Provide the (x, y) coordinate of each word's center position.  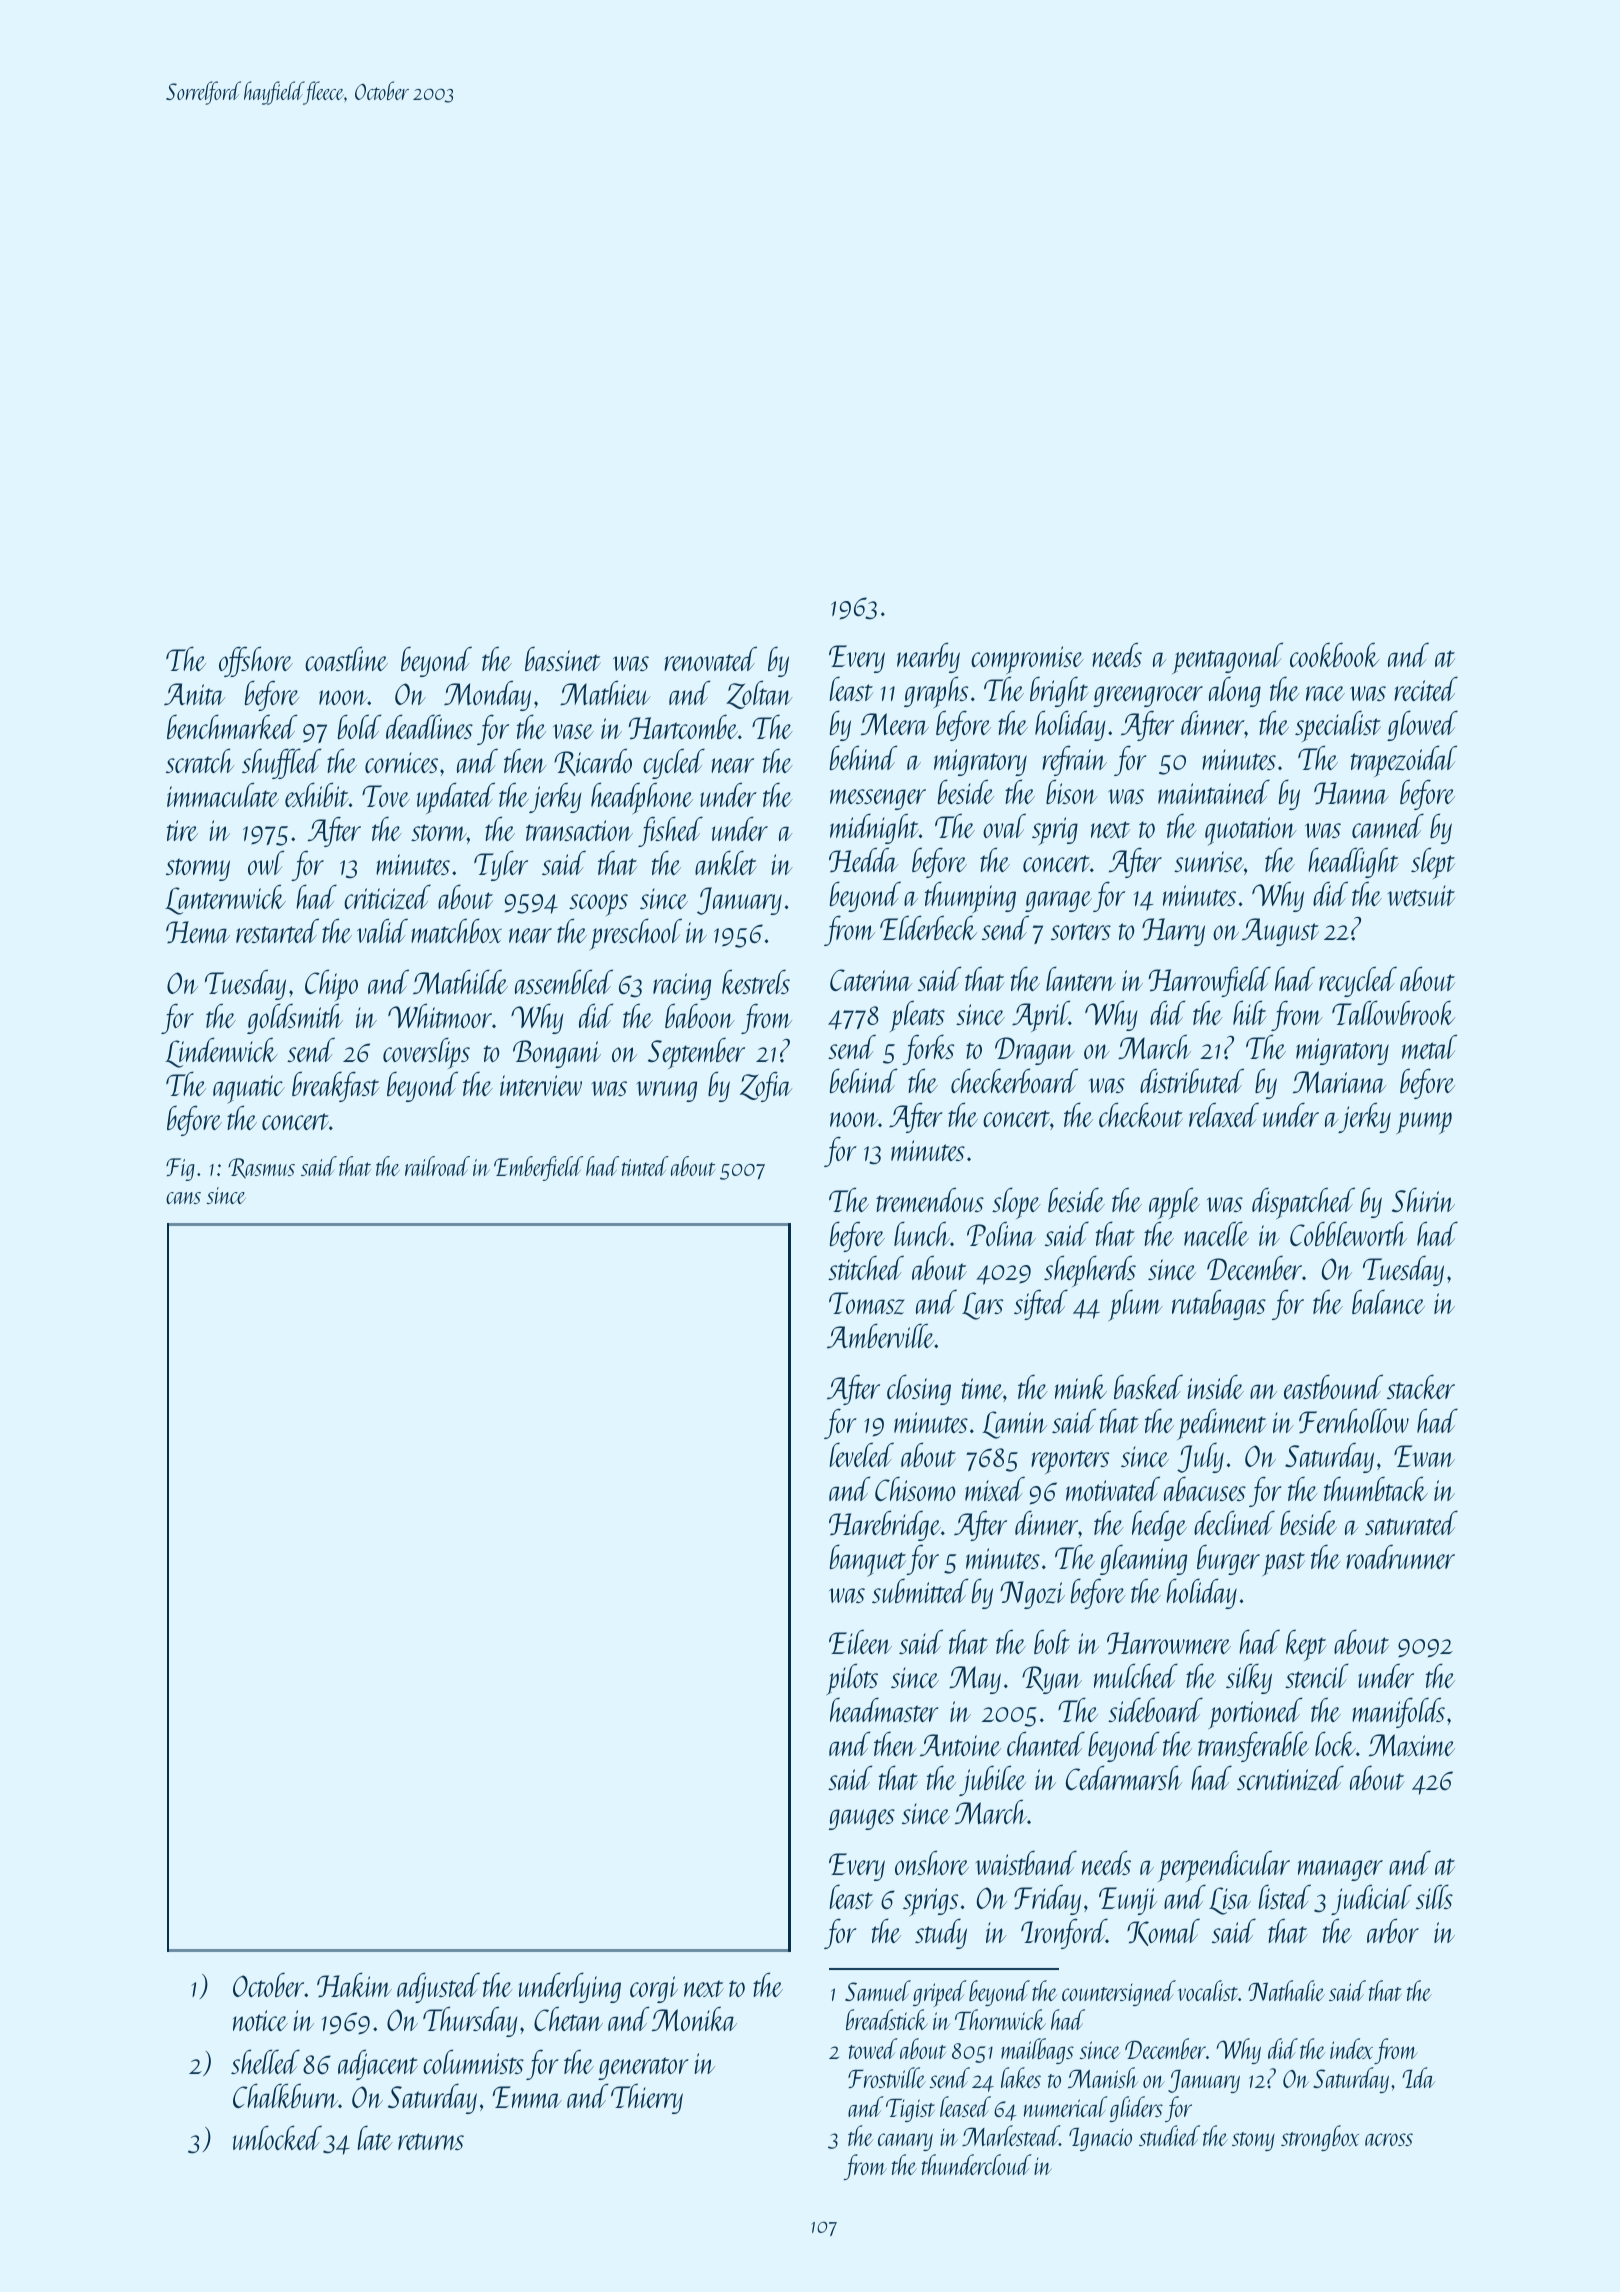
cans (183, 1198)
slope (1016, 1203)
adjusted (438, 1987)
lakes (1021, 2077)
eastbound (1333, 1386)
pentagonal (1229, 659)
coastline (346, 658)
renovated (710, 658)
